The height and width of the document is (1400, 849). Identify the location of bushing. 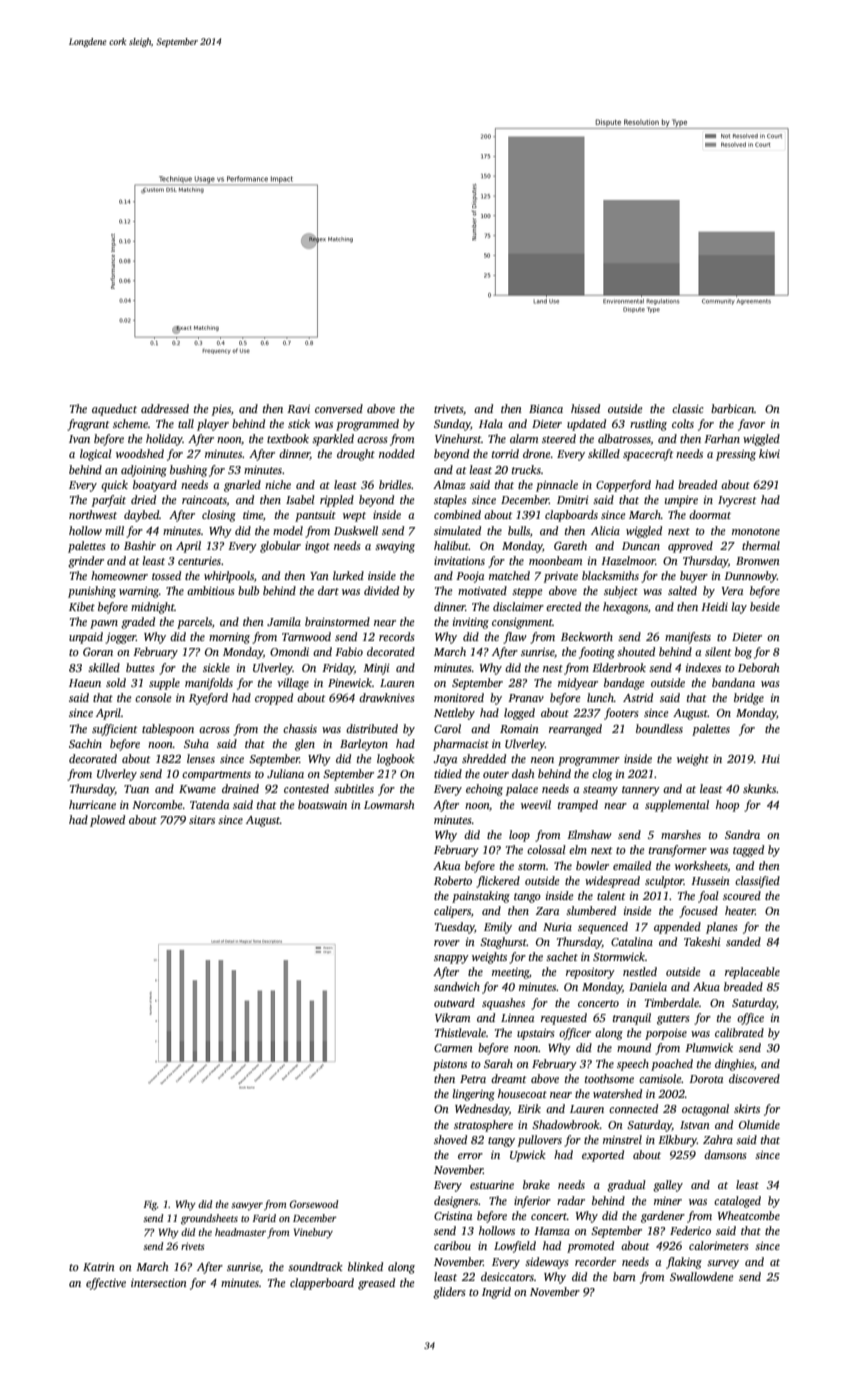
(188, 471).
